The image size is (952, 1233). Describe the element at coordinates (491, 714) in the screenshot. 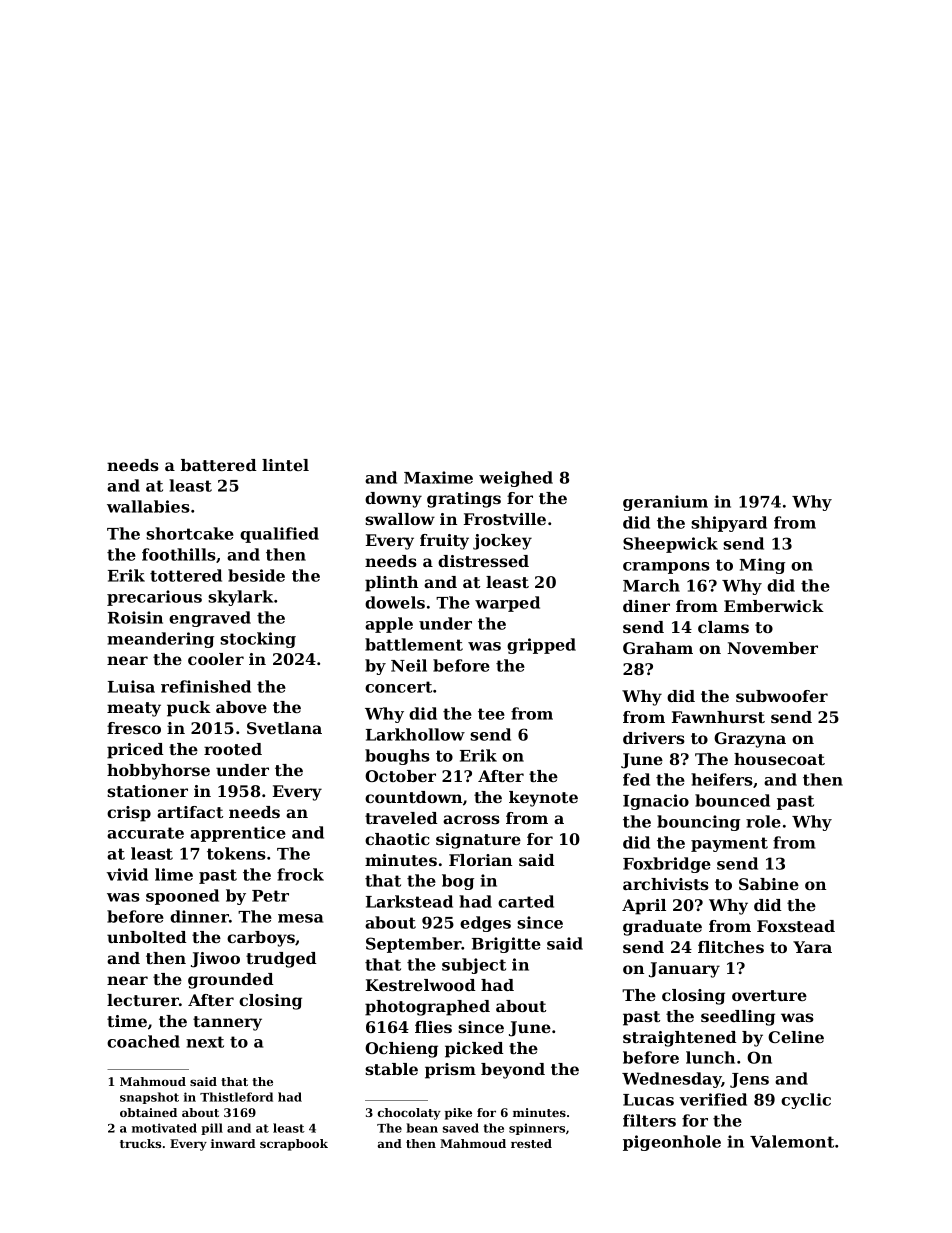

I see `tee` at that location.
